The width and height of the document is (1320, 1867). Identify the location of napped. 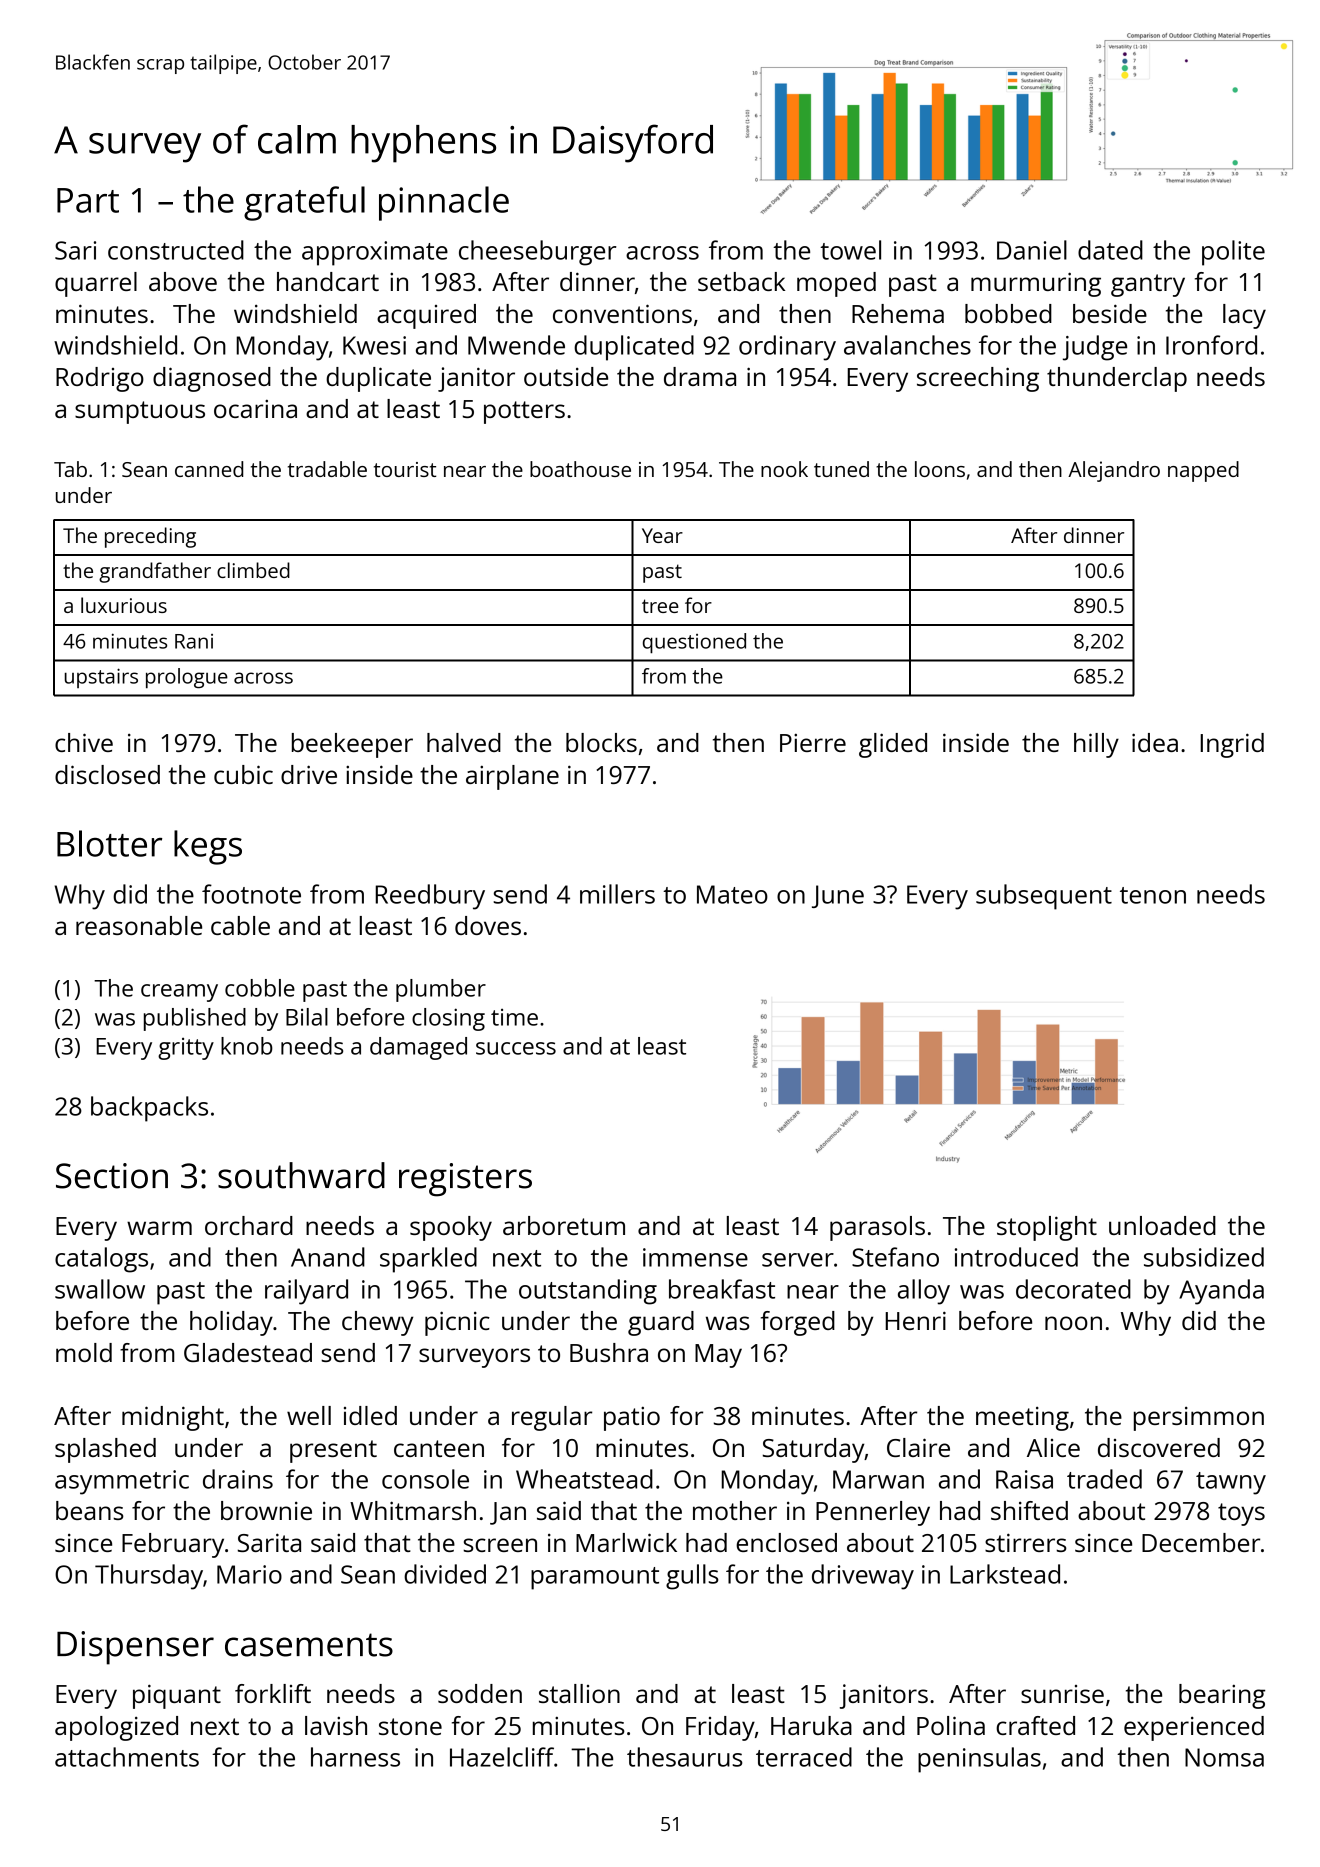
(1203, 471).
